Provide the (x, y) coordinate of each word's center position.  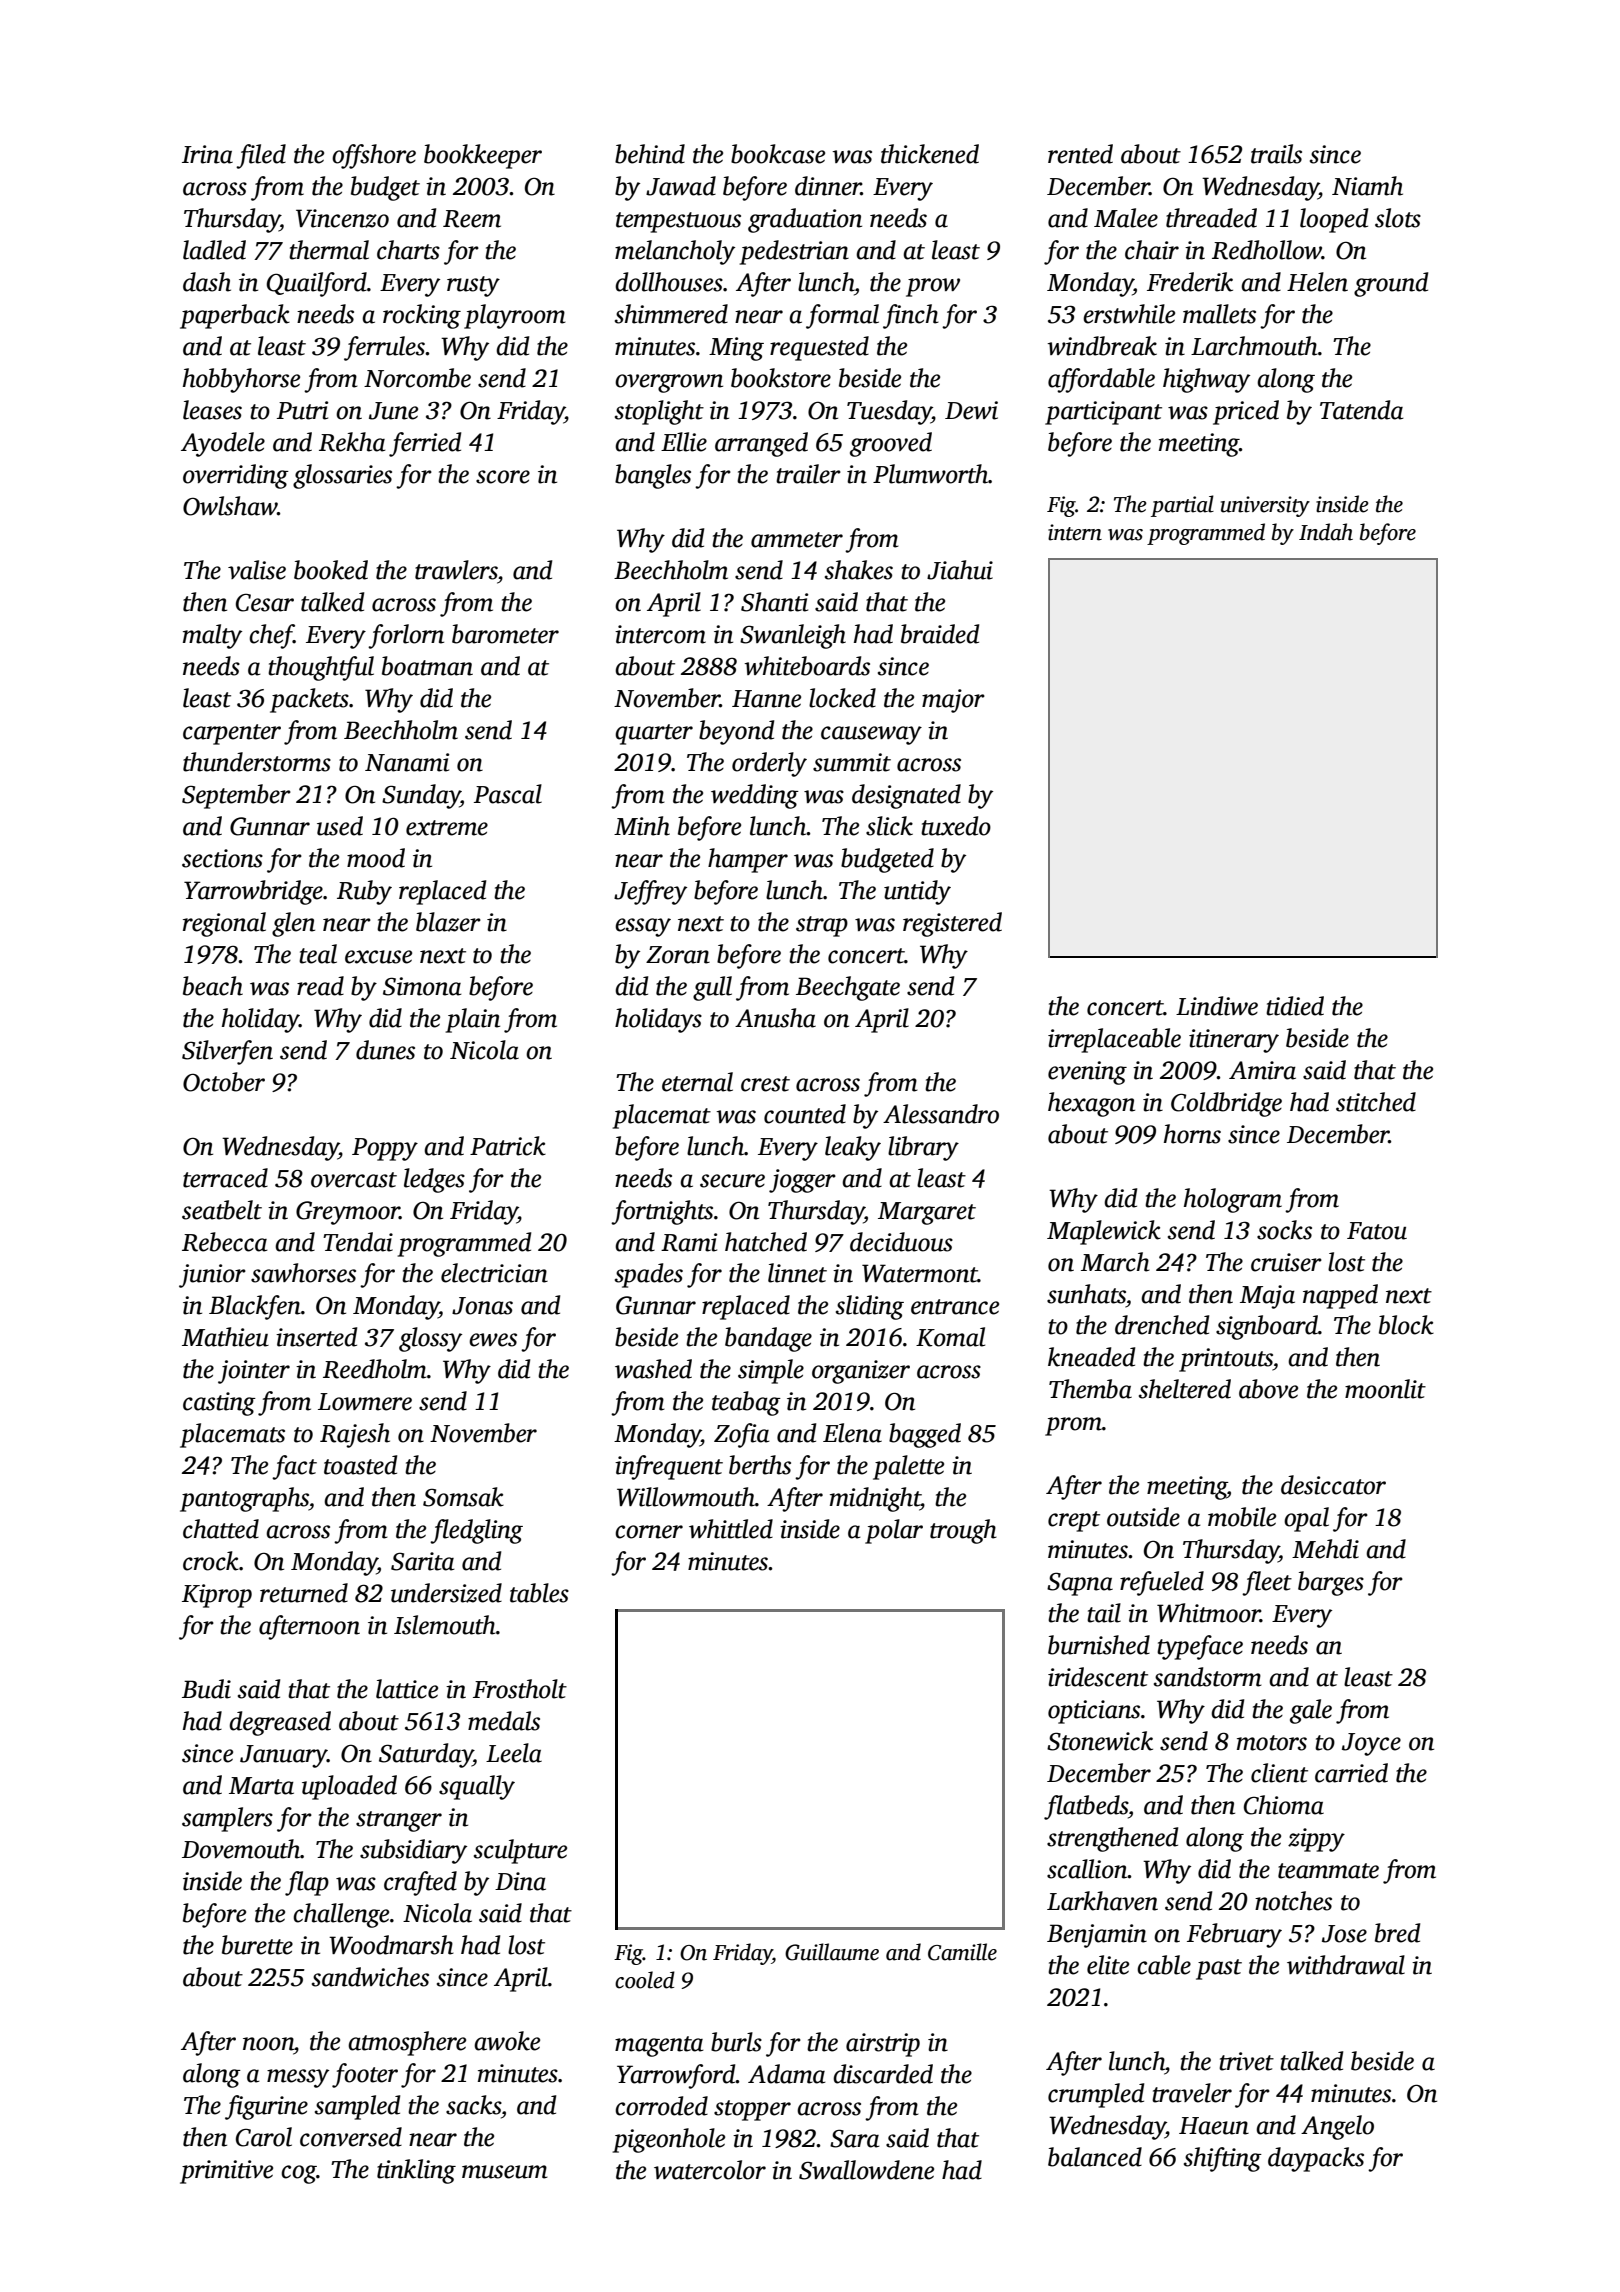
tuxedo (956, 826)
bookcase (778, 154)
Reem (472, 219)
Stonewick (1100, 1741)
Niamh (1367, 186)
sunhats (1086, 1294)
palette (908, 1467)
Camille (962, 1952)
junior (212, 1276)
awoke (507, 2041)
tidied (1295, 1006)
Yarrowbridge (253, 892)
